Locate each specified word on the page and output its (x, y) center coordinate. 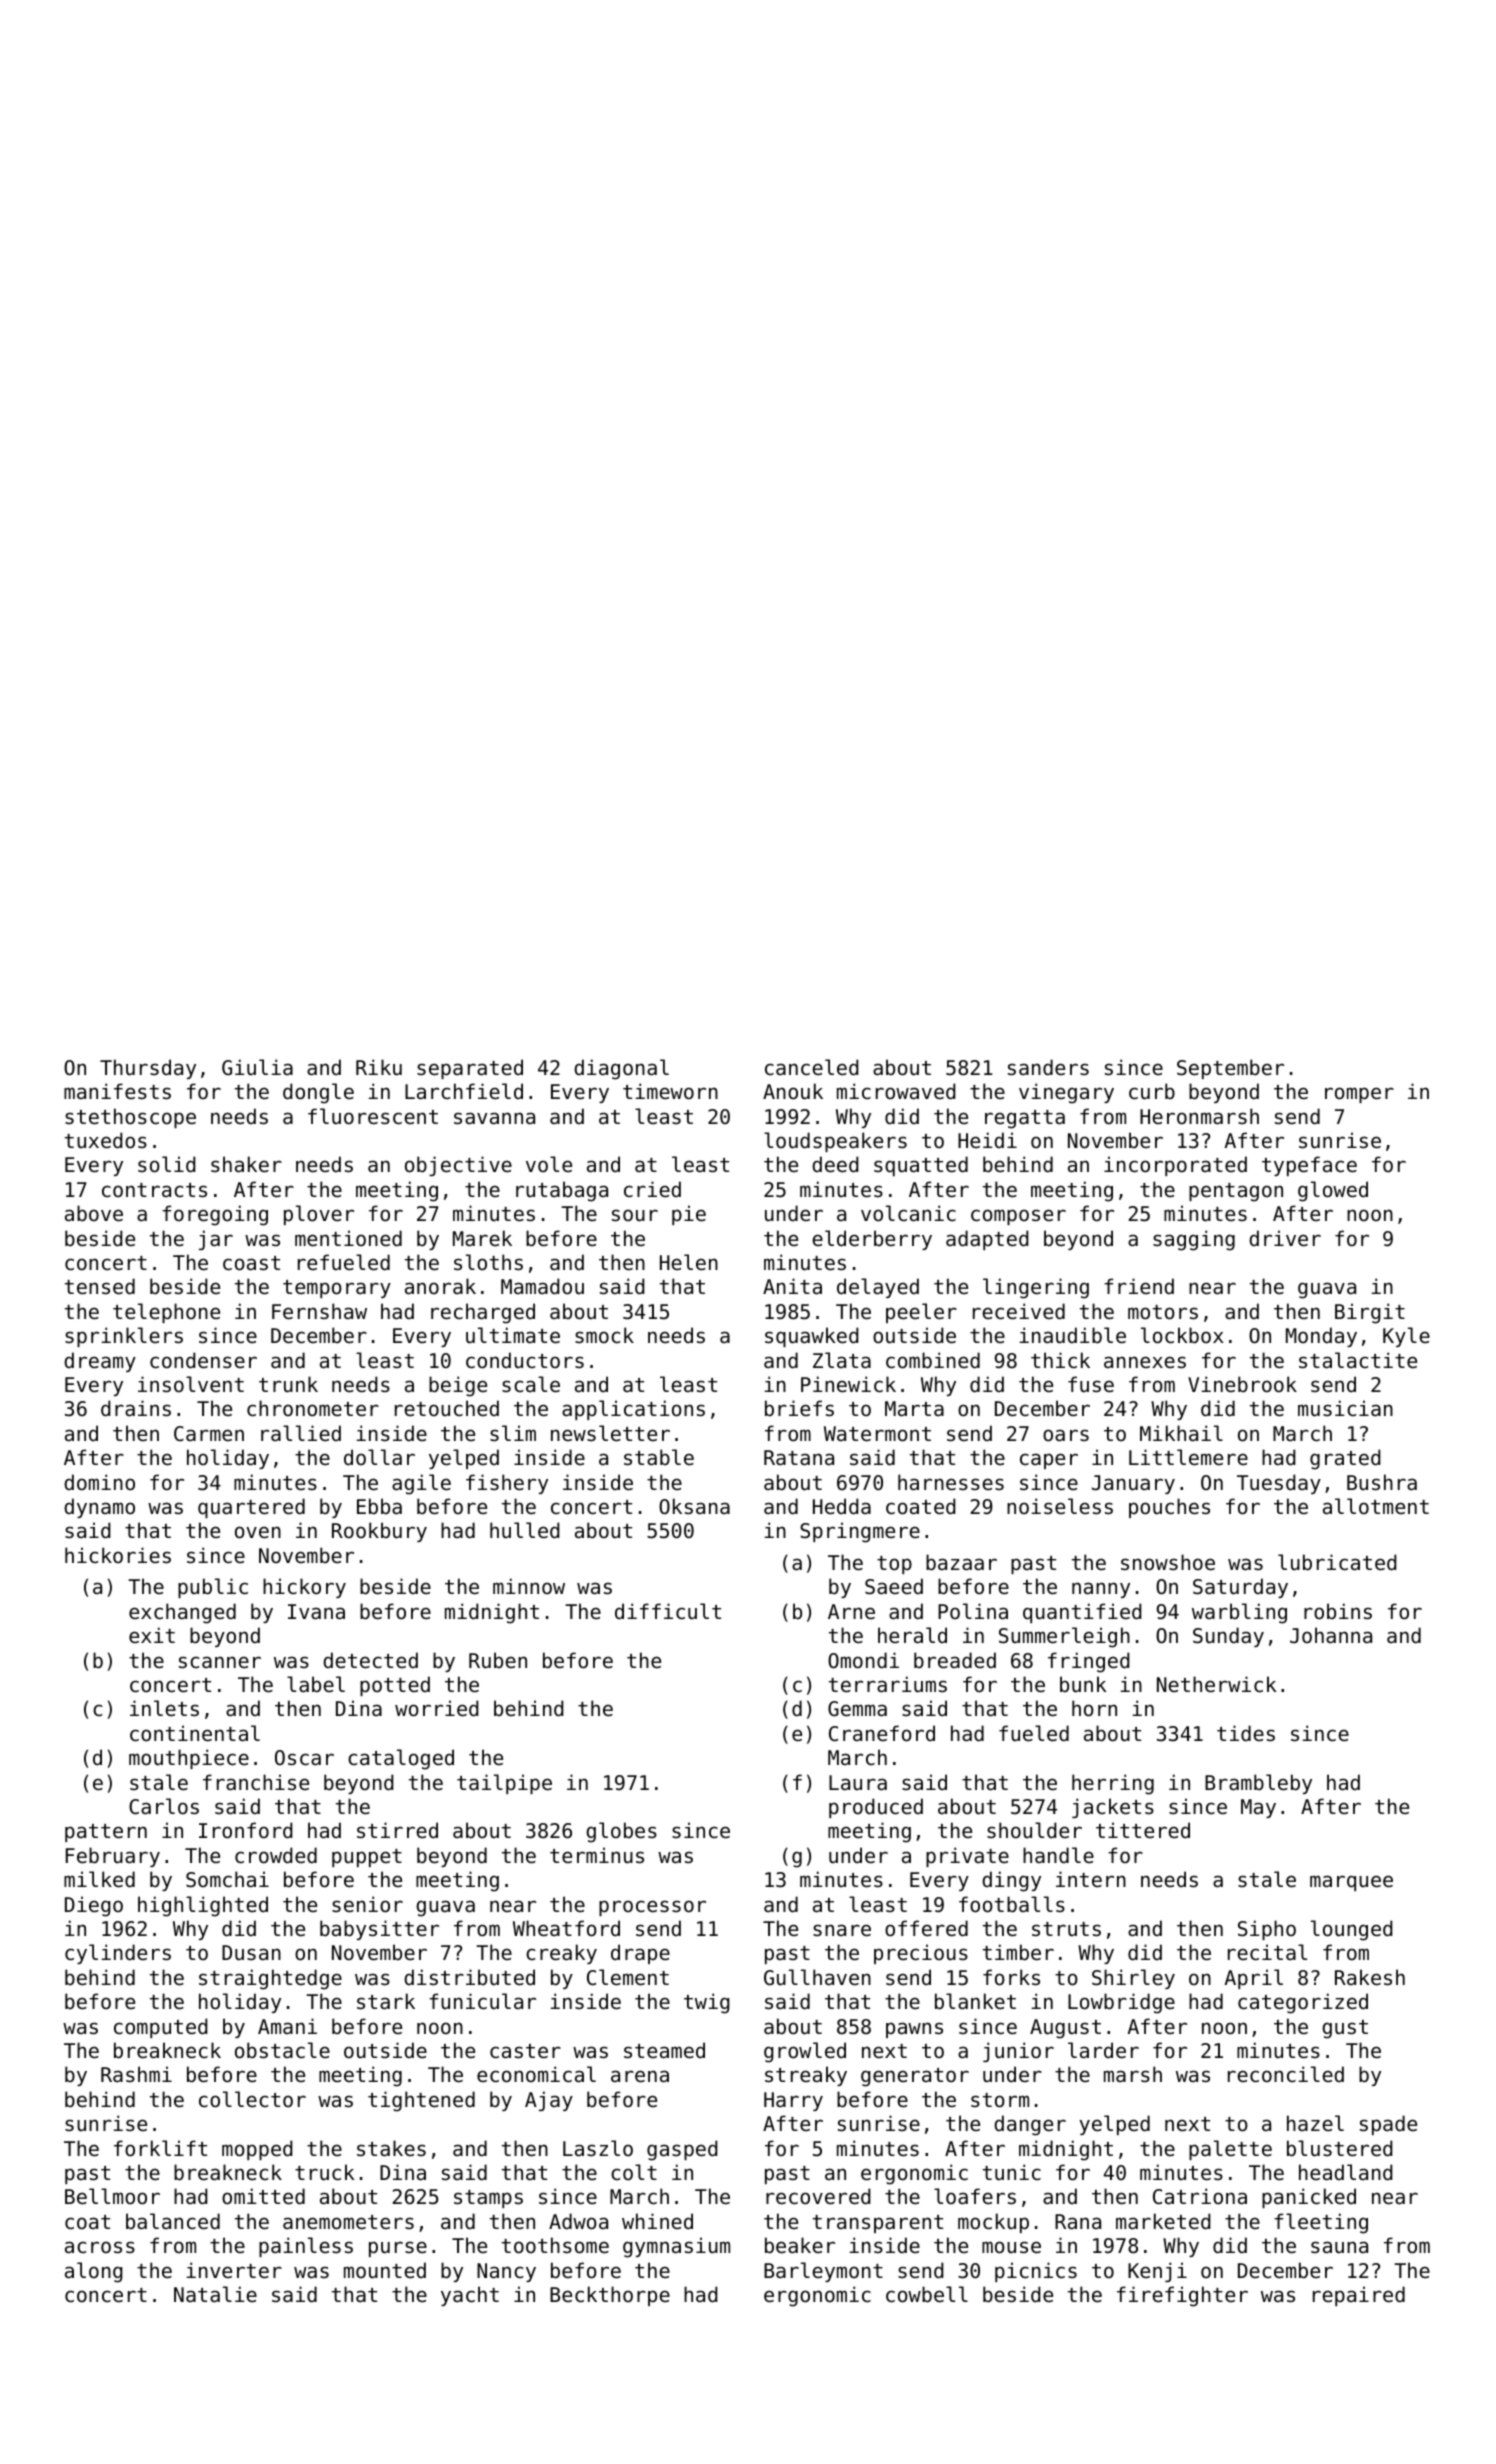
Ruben (498, 1660)
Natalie (215, 2294)
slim (513, 1433)
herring (1113, 1784)
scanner (220, 1662)
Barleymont (823, 2272)
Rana (1078, 2221)
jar (216, 1240)
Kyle (1406, 1337)
